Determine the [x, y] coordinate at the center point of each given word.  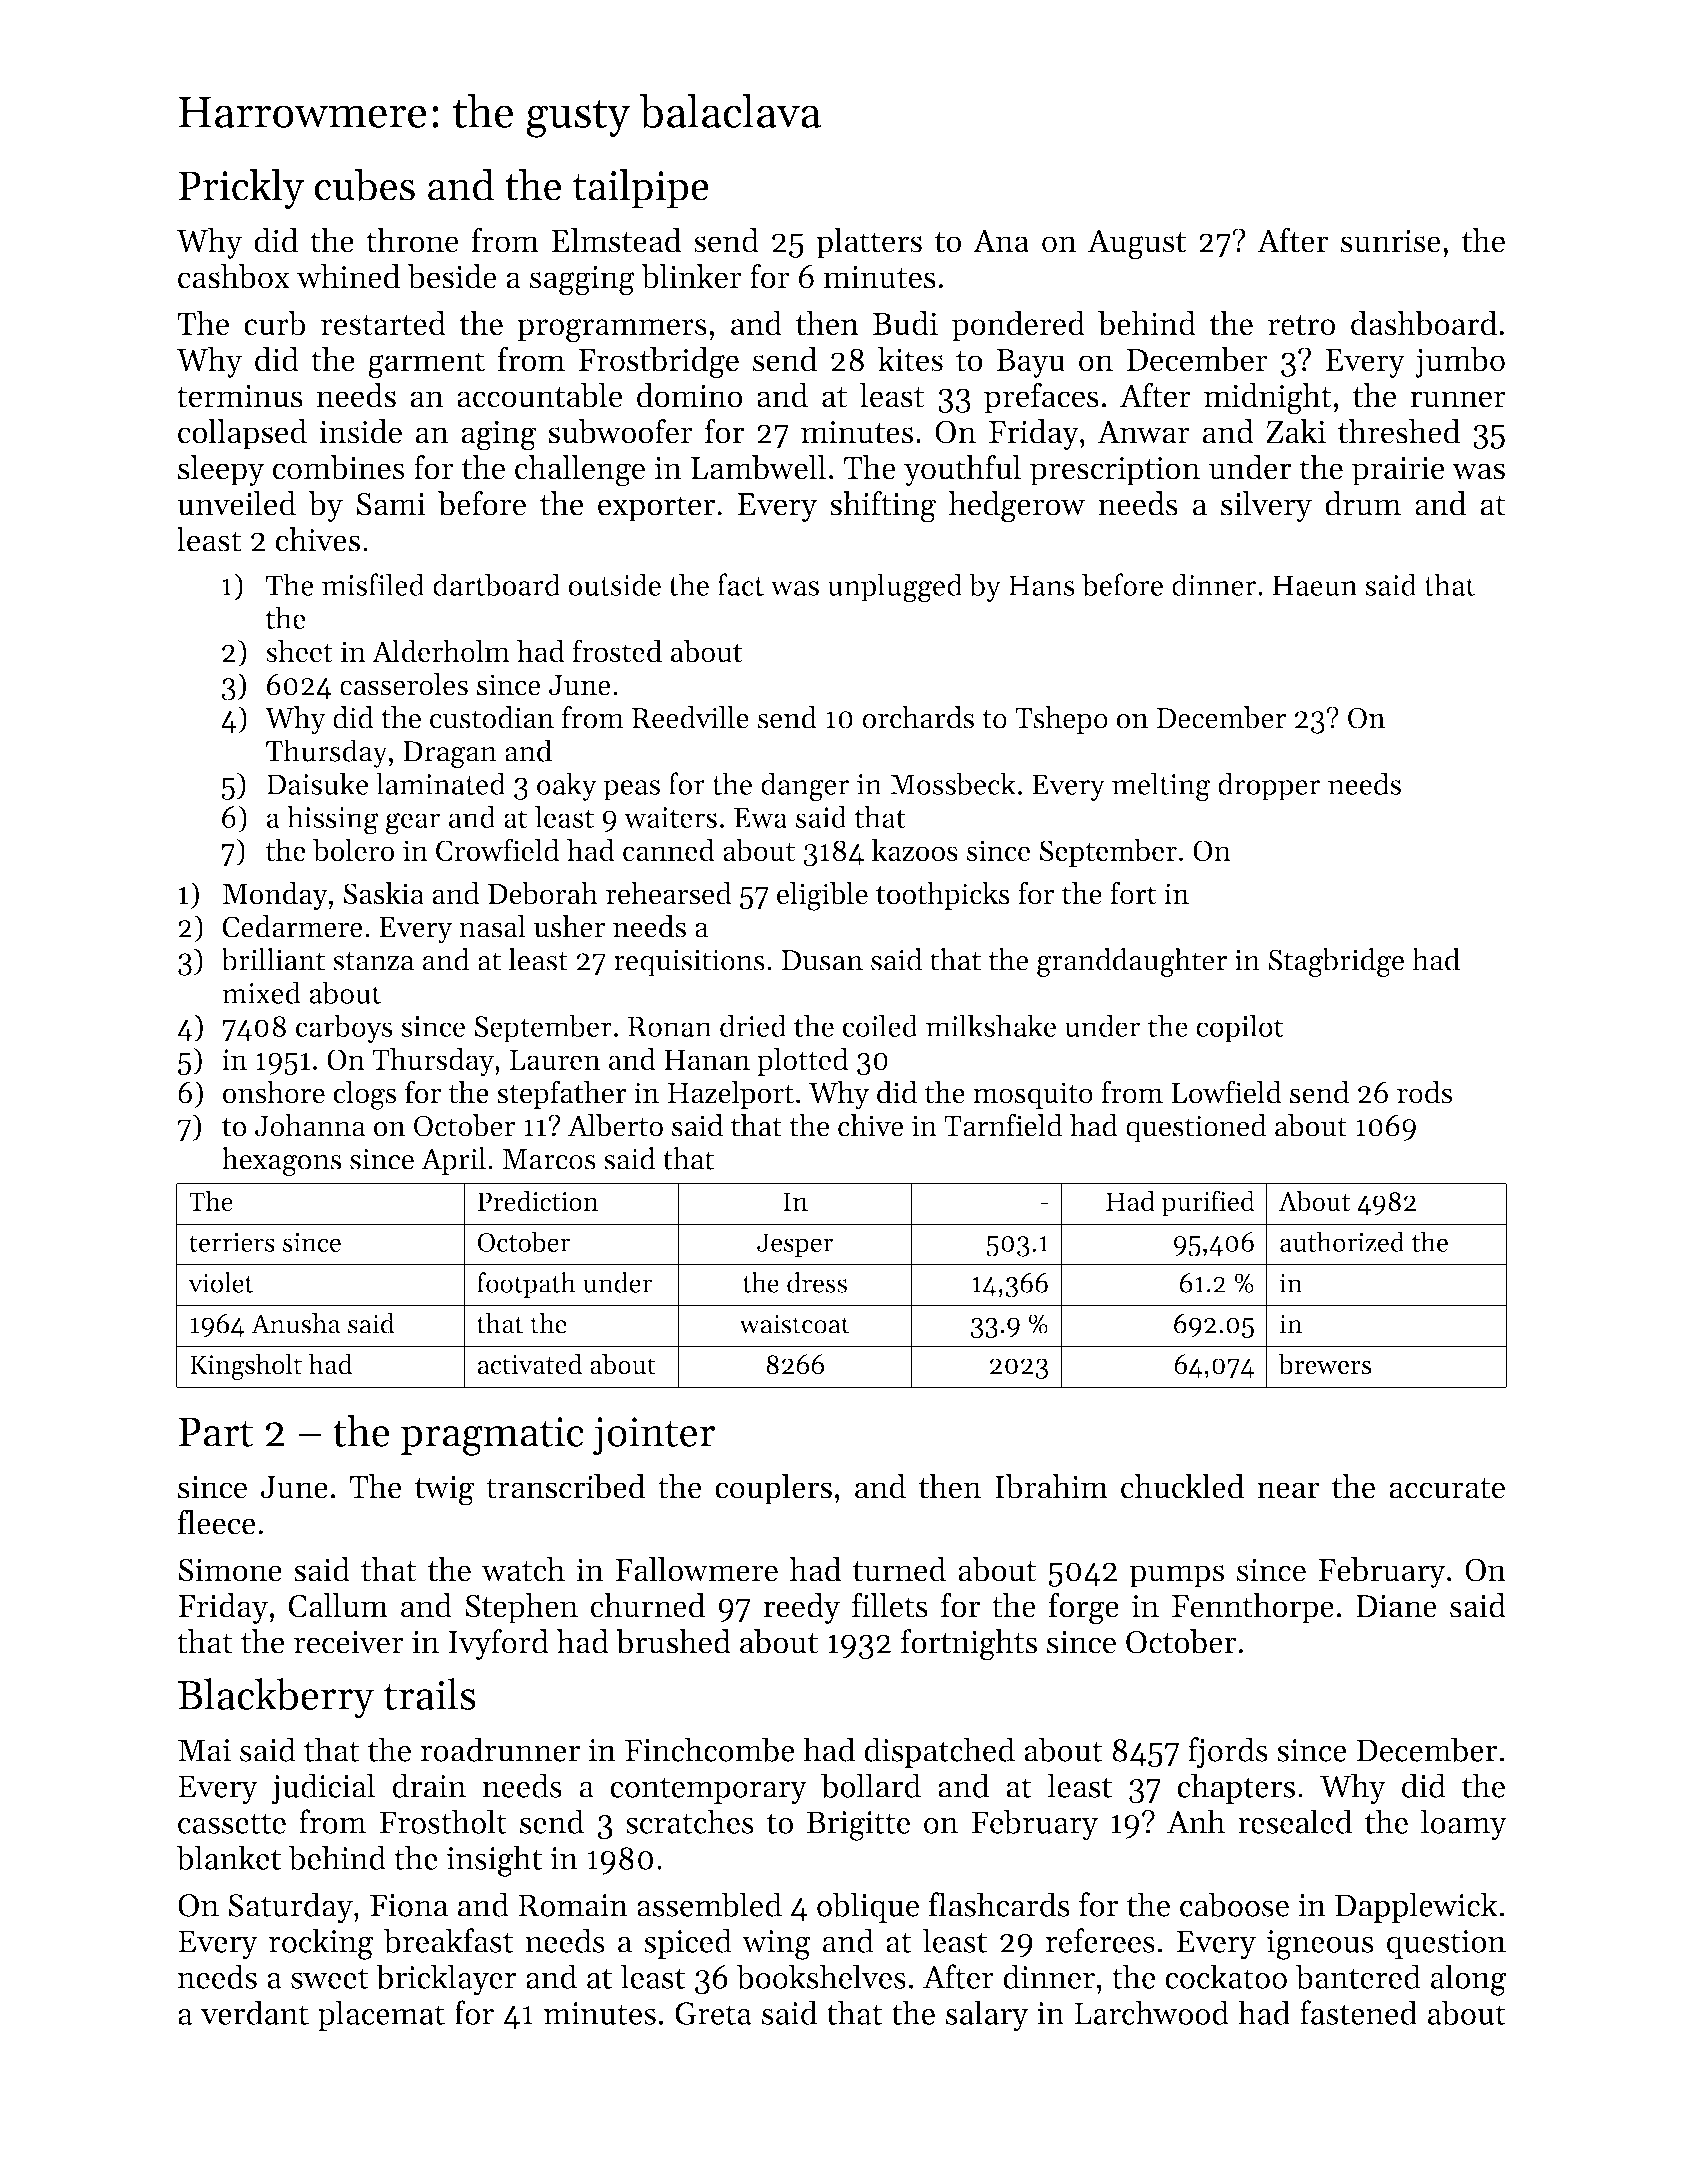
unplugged [895, 588]
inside [360, 431]
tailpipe [641, 189]
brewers [1325, 1364]
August [1136, 244]
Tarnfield [1003, 1125]
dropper [1269, 786]
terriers [232, 1242]
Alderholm [441, 651]
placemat [381, 2015]
